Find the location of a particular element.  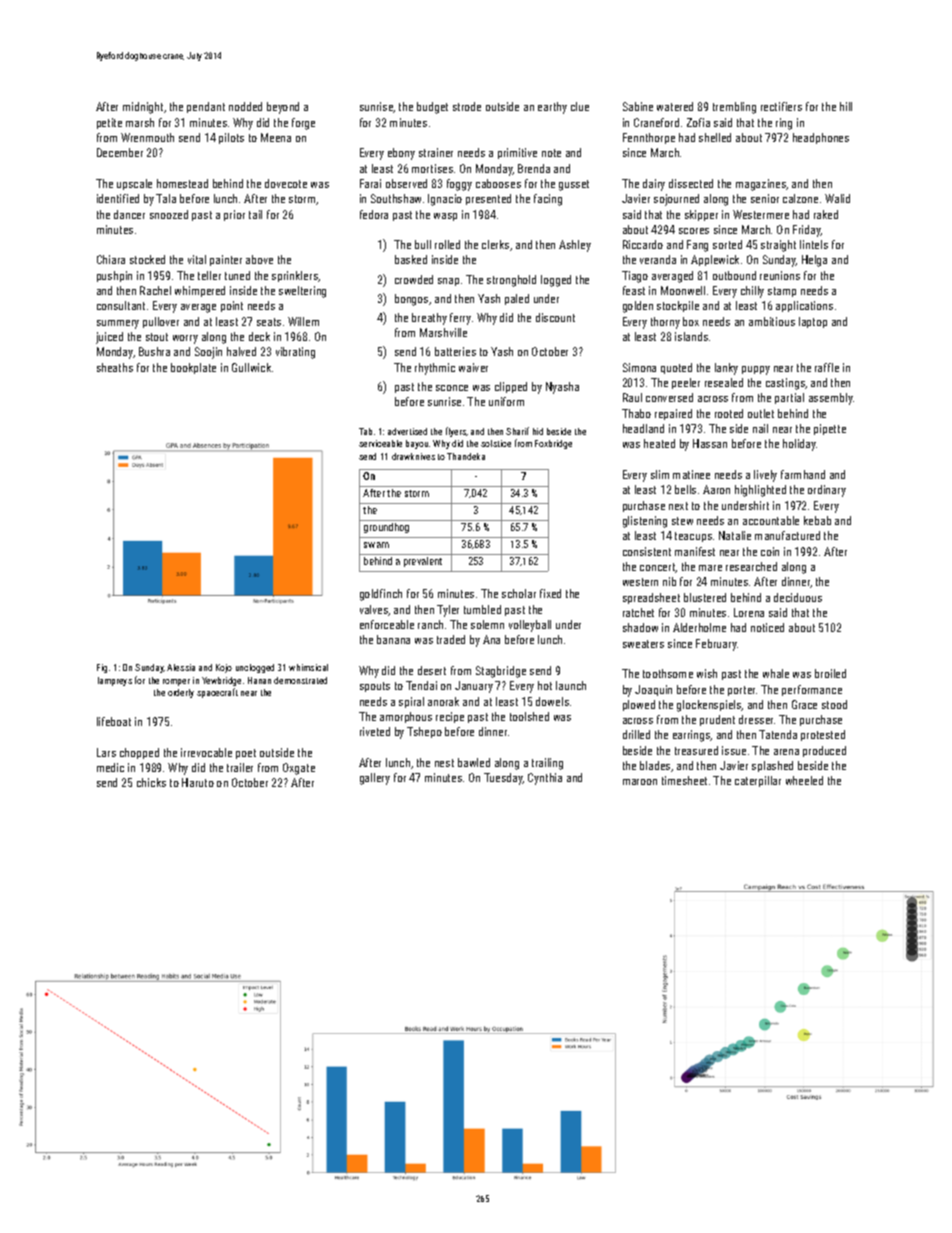

consistent is located at coordinates (647, 551).
